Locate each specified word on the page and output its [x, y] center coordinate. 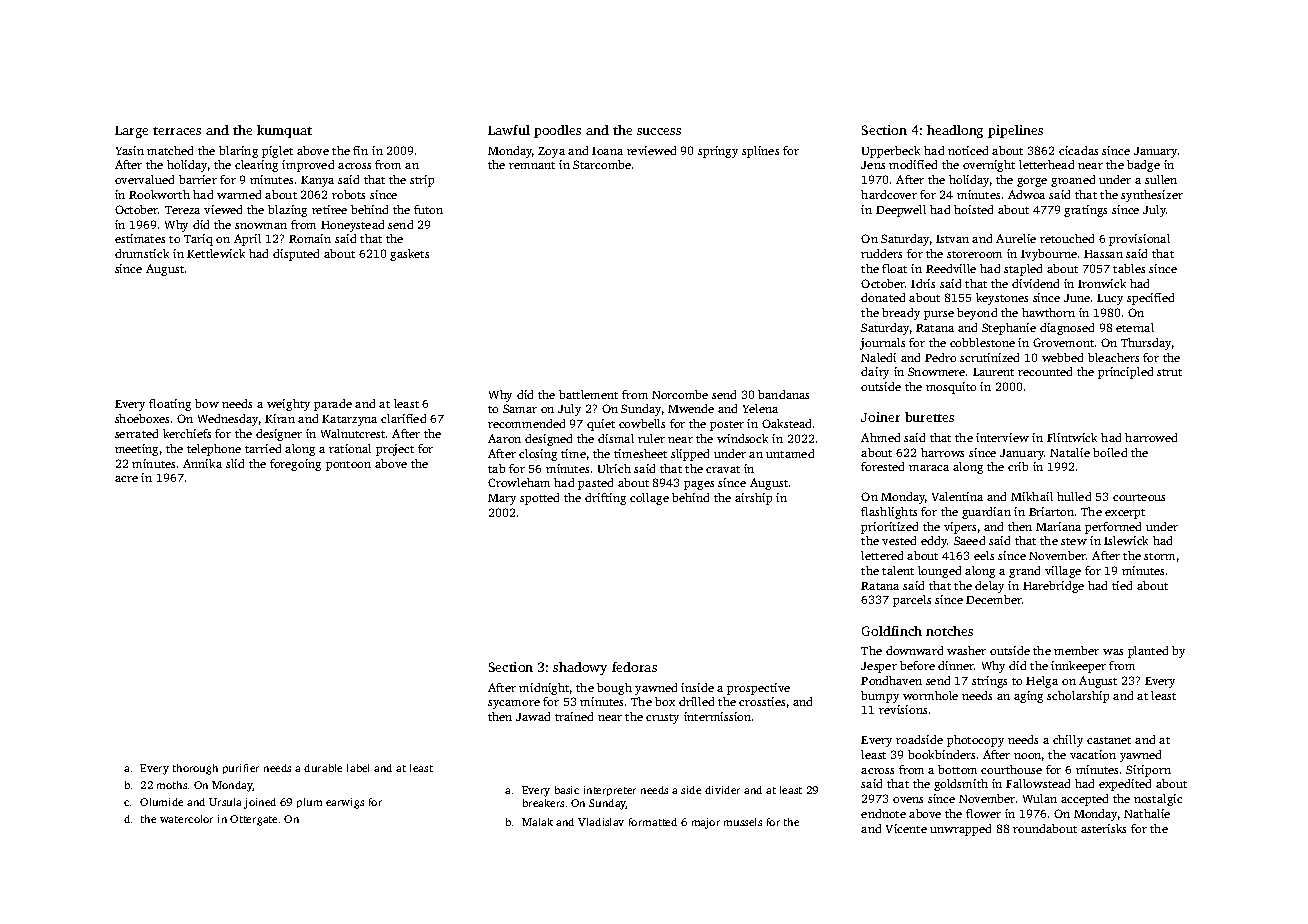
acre [126, 479]
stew [1074, 541]
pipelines [1015, 131]
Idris [923, 283]
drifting [605, 499]
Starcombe [602, 164]
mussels [743, 822]
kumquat [284, 131]
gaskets [409, 255]
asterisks [1103, 828]
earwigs [345, 803]
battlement [588, 394]
